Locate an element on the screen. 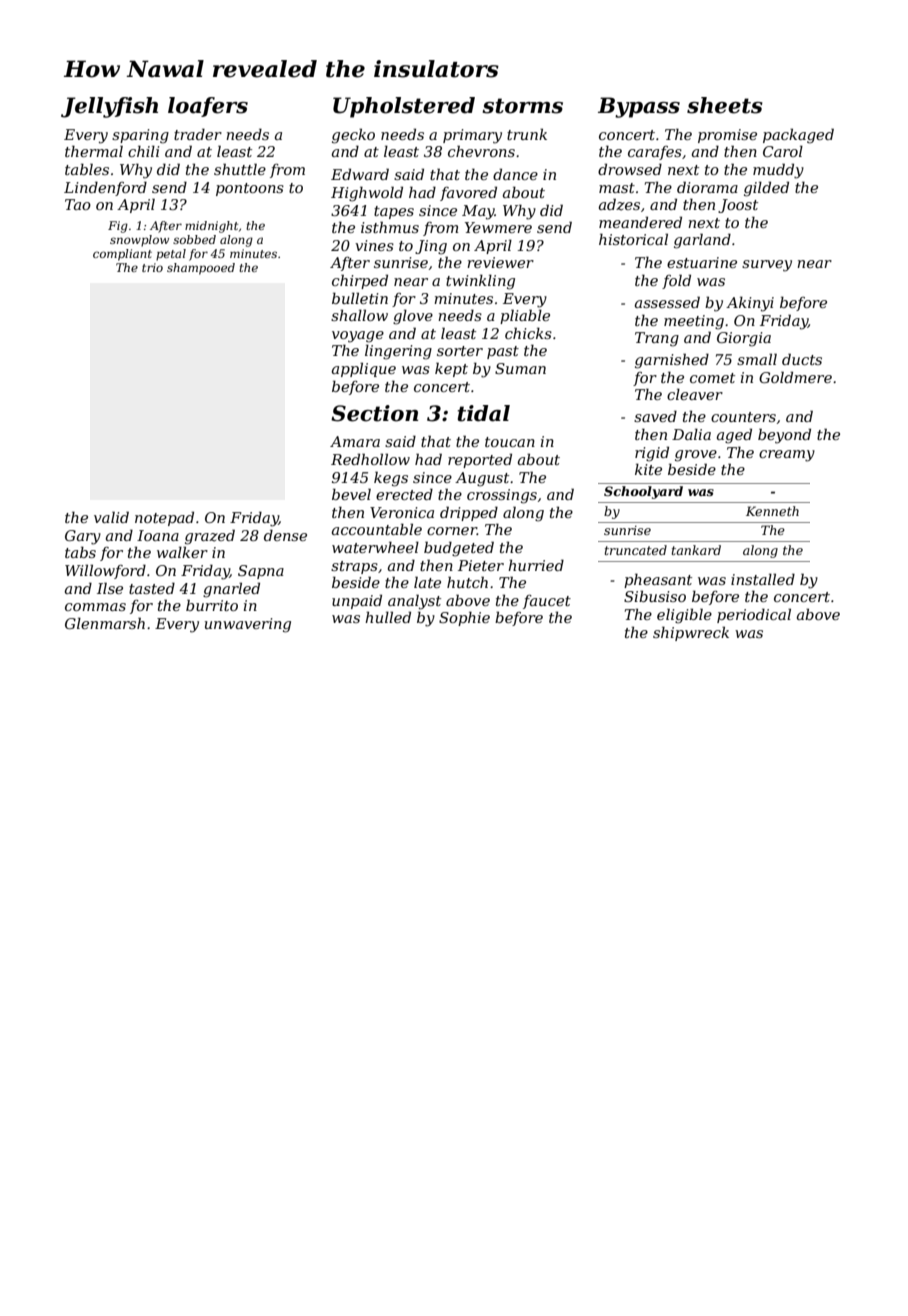  promise is located at coordinates (727, 136).
